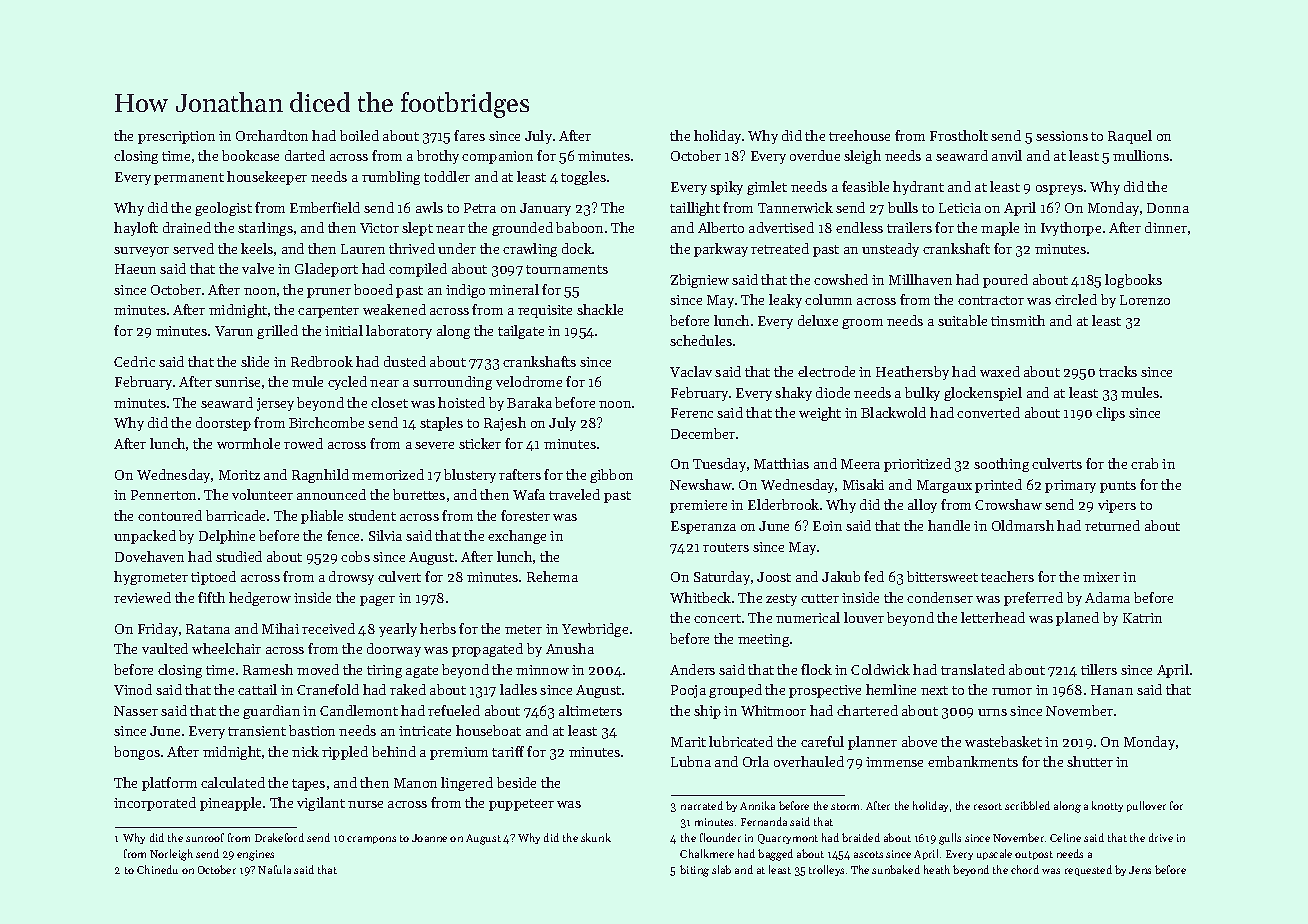 This page has height=924, width=1308. Describe the element at coordinates (223, 209) in the page. I see `geologist` at that location.
